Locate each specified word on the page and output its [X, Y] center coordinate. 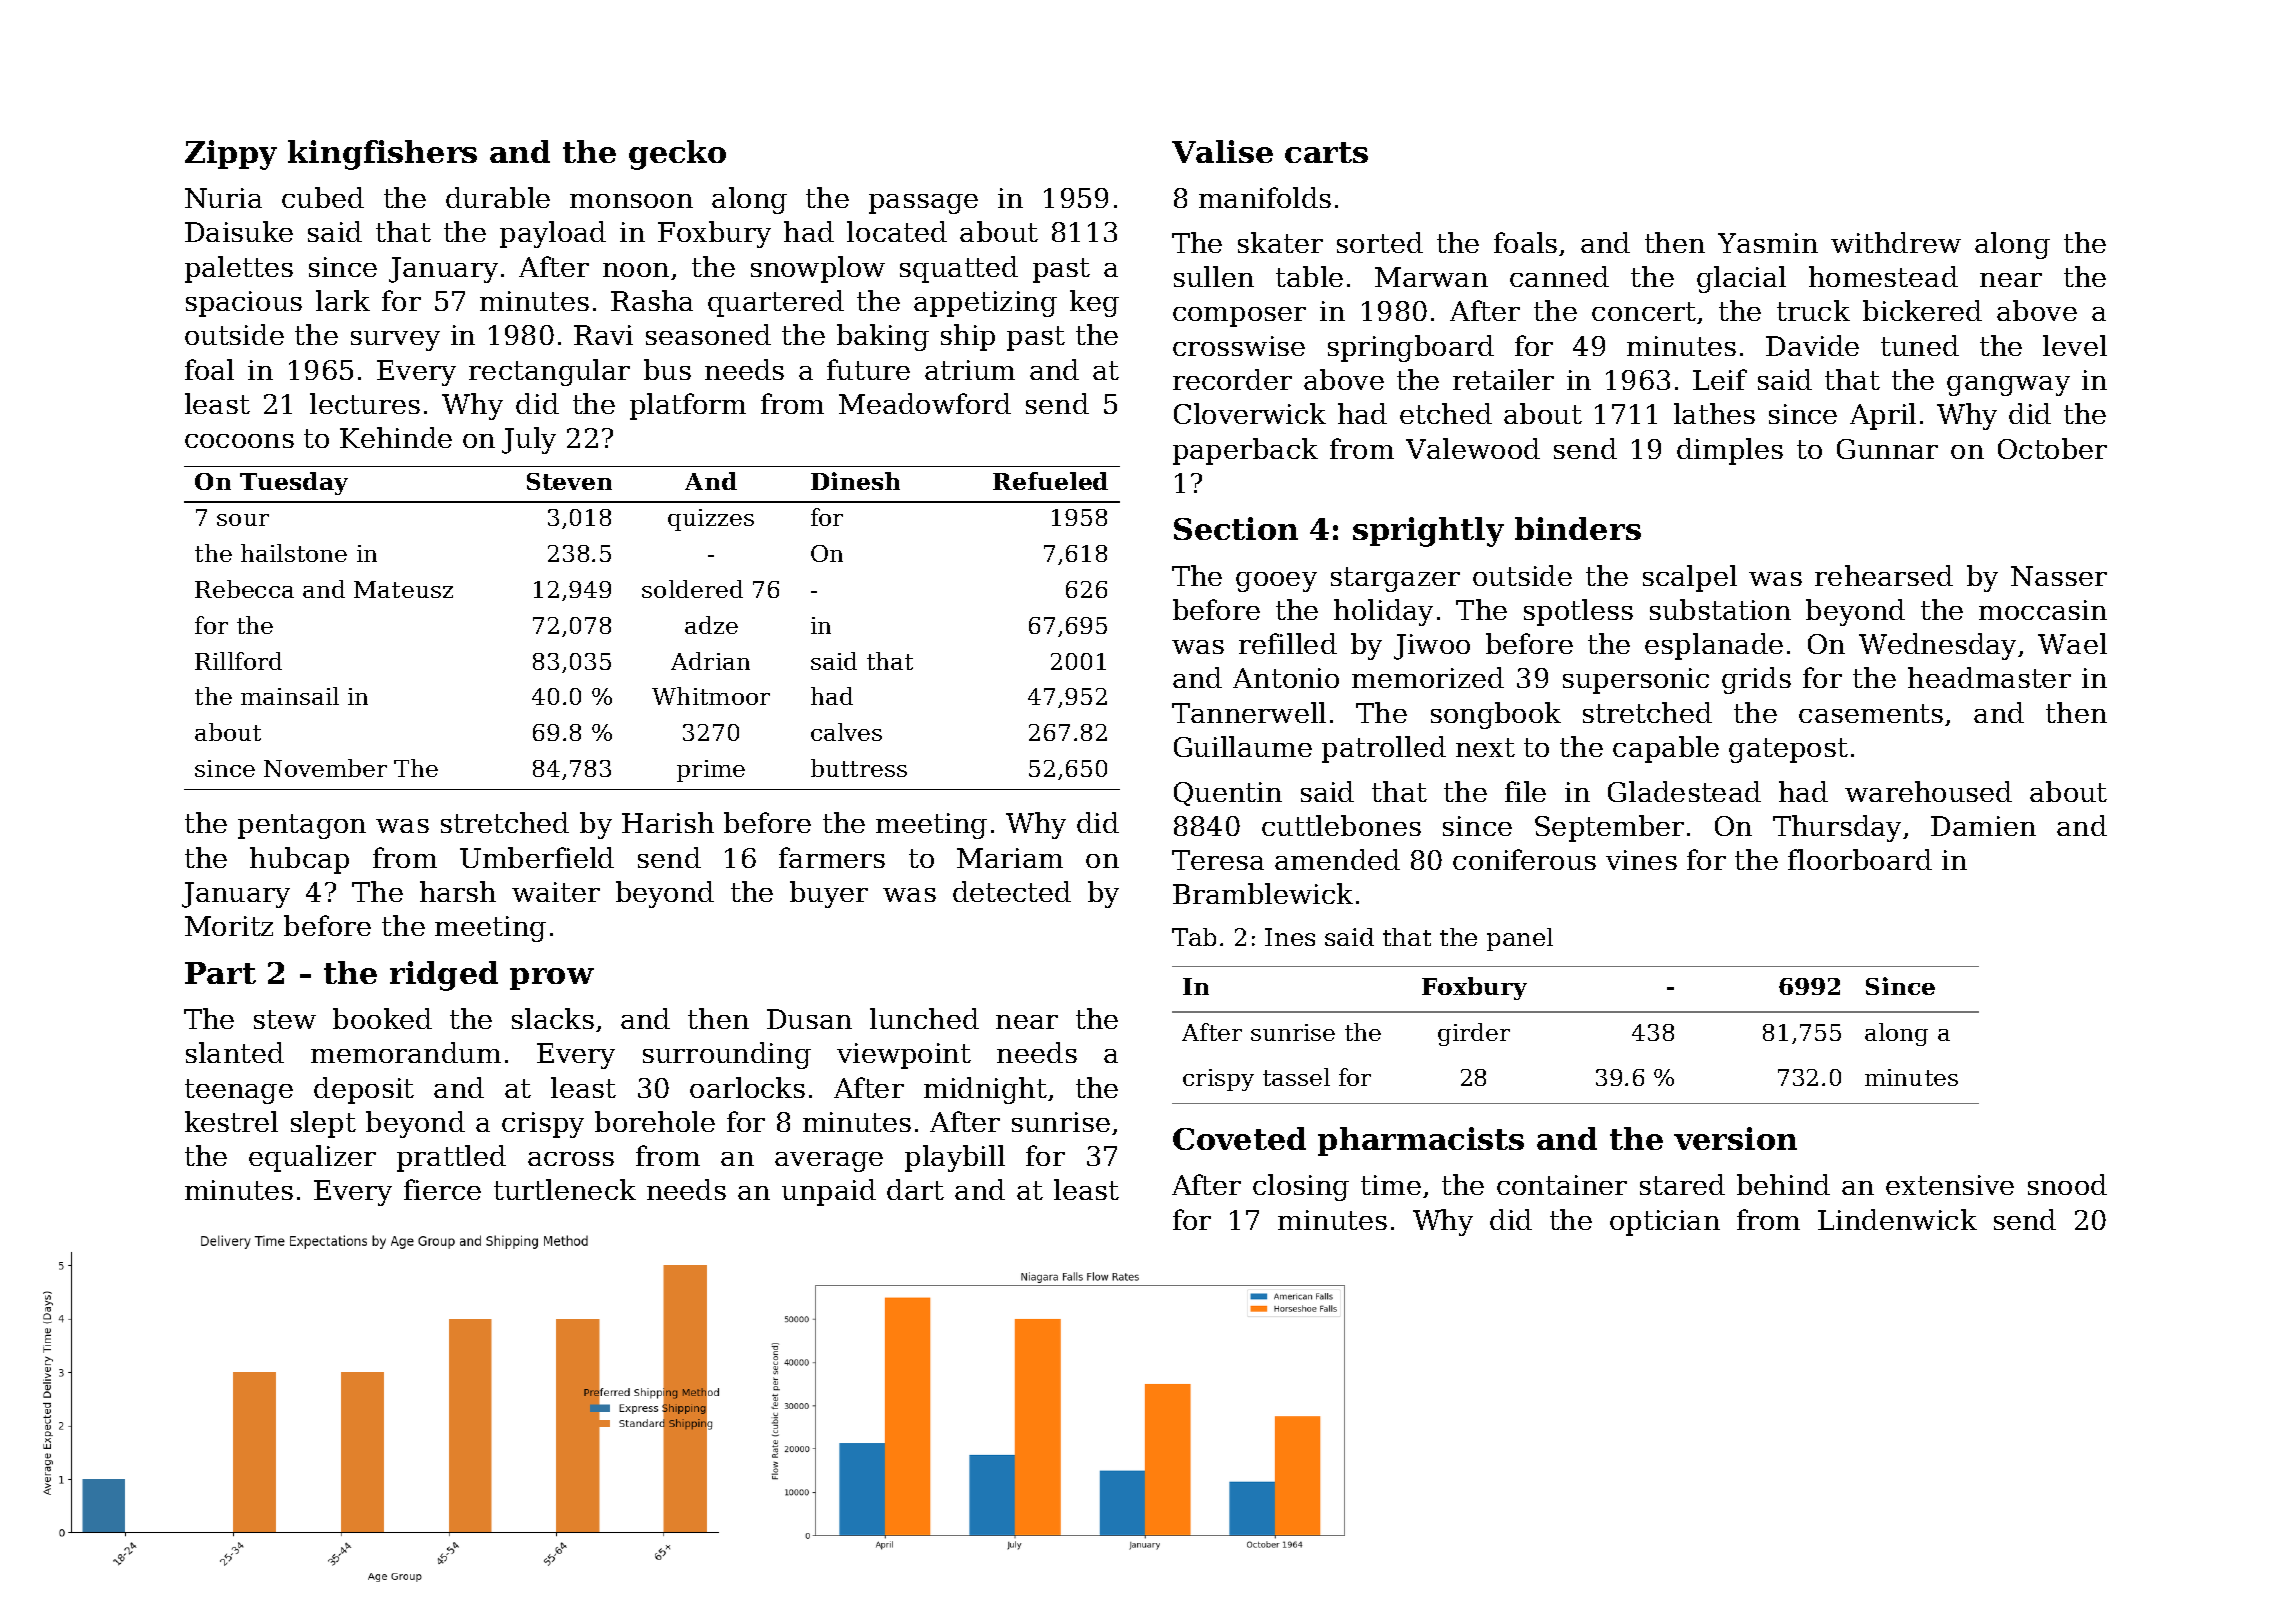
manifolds [1265, 197]
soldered [692, 589]
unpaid [829, 1192]
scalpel [1690, 578]
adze [711, 625]
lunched [924, 1018]
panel [1520, 939]
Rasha [652, 300]
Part [220, 973]
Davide [1812, 345]
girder [1474, 1034]
